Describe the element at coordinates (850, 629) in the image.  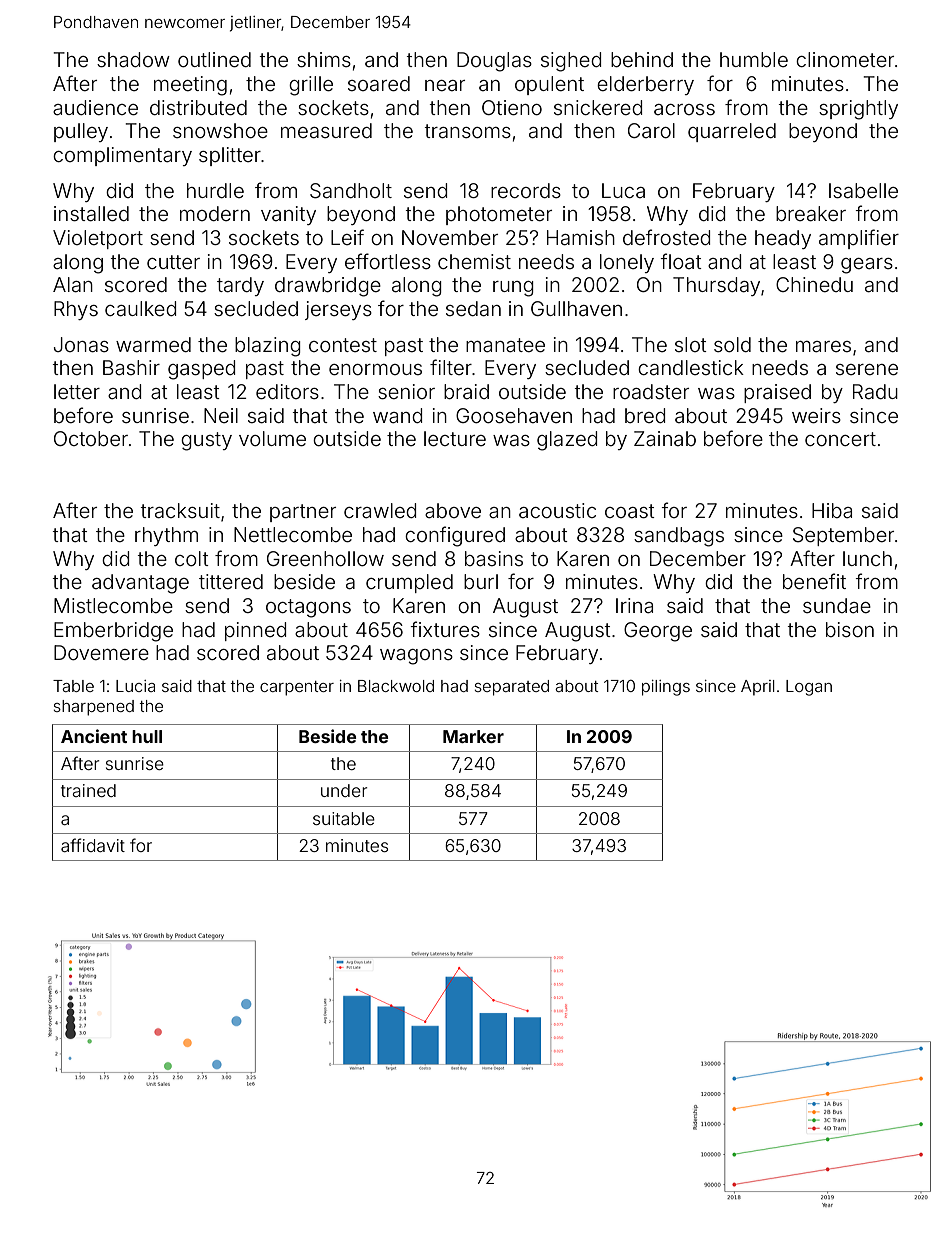
I see `bison` at that location.
